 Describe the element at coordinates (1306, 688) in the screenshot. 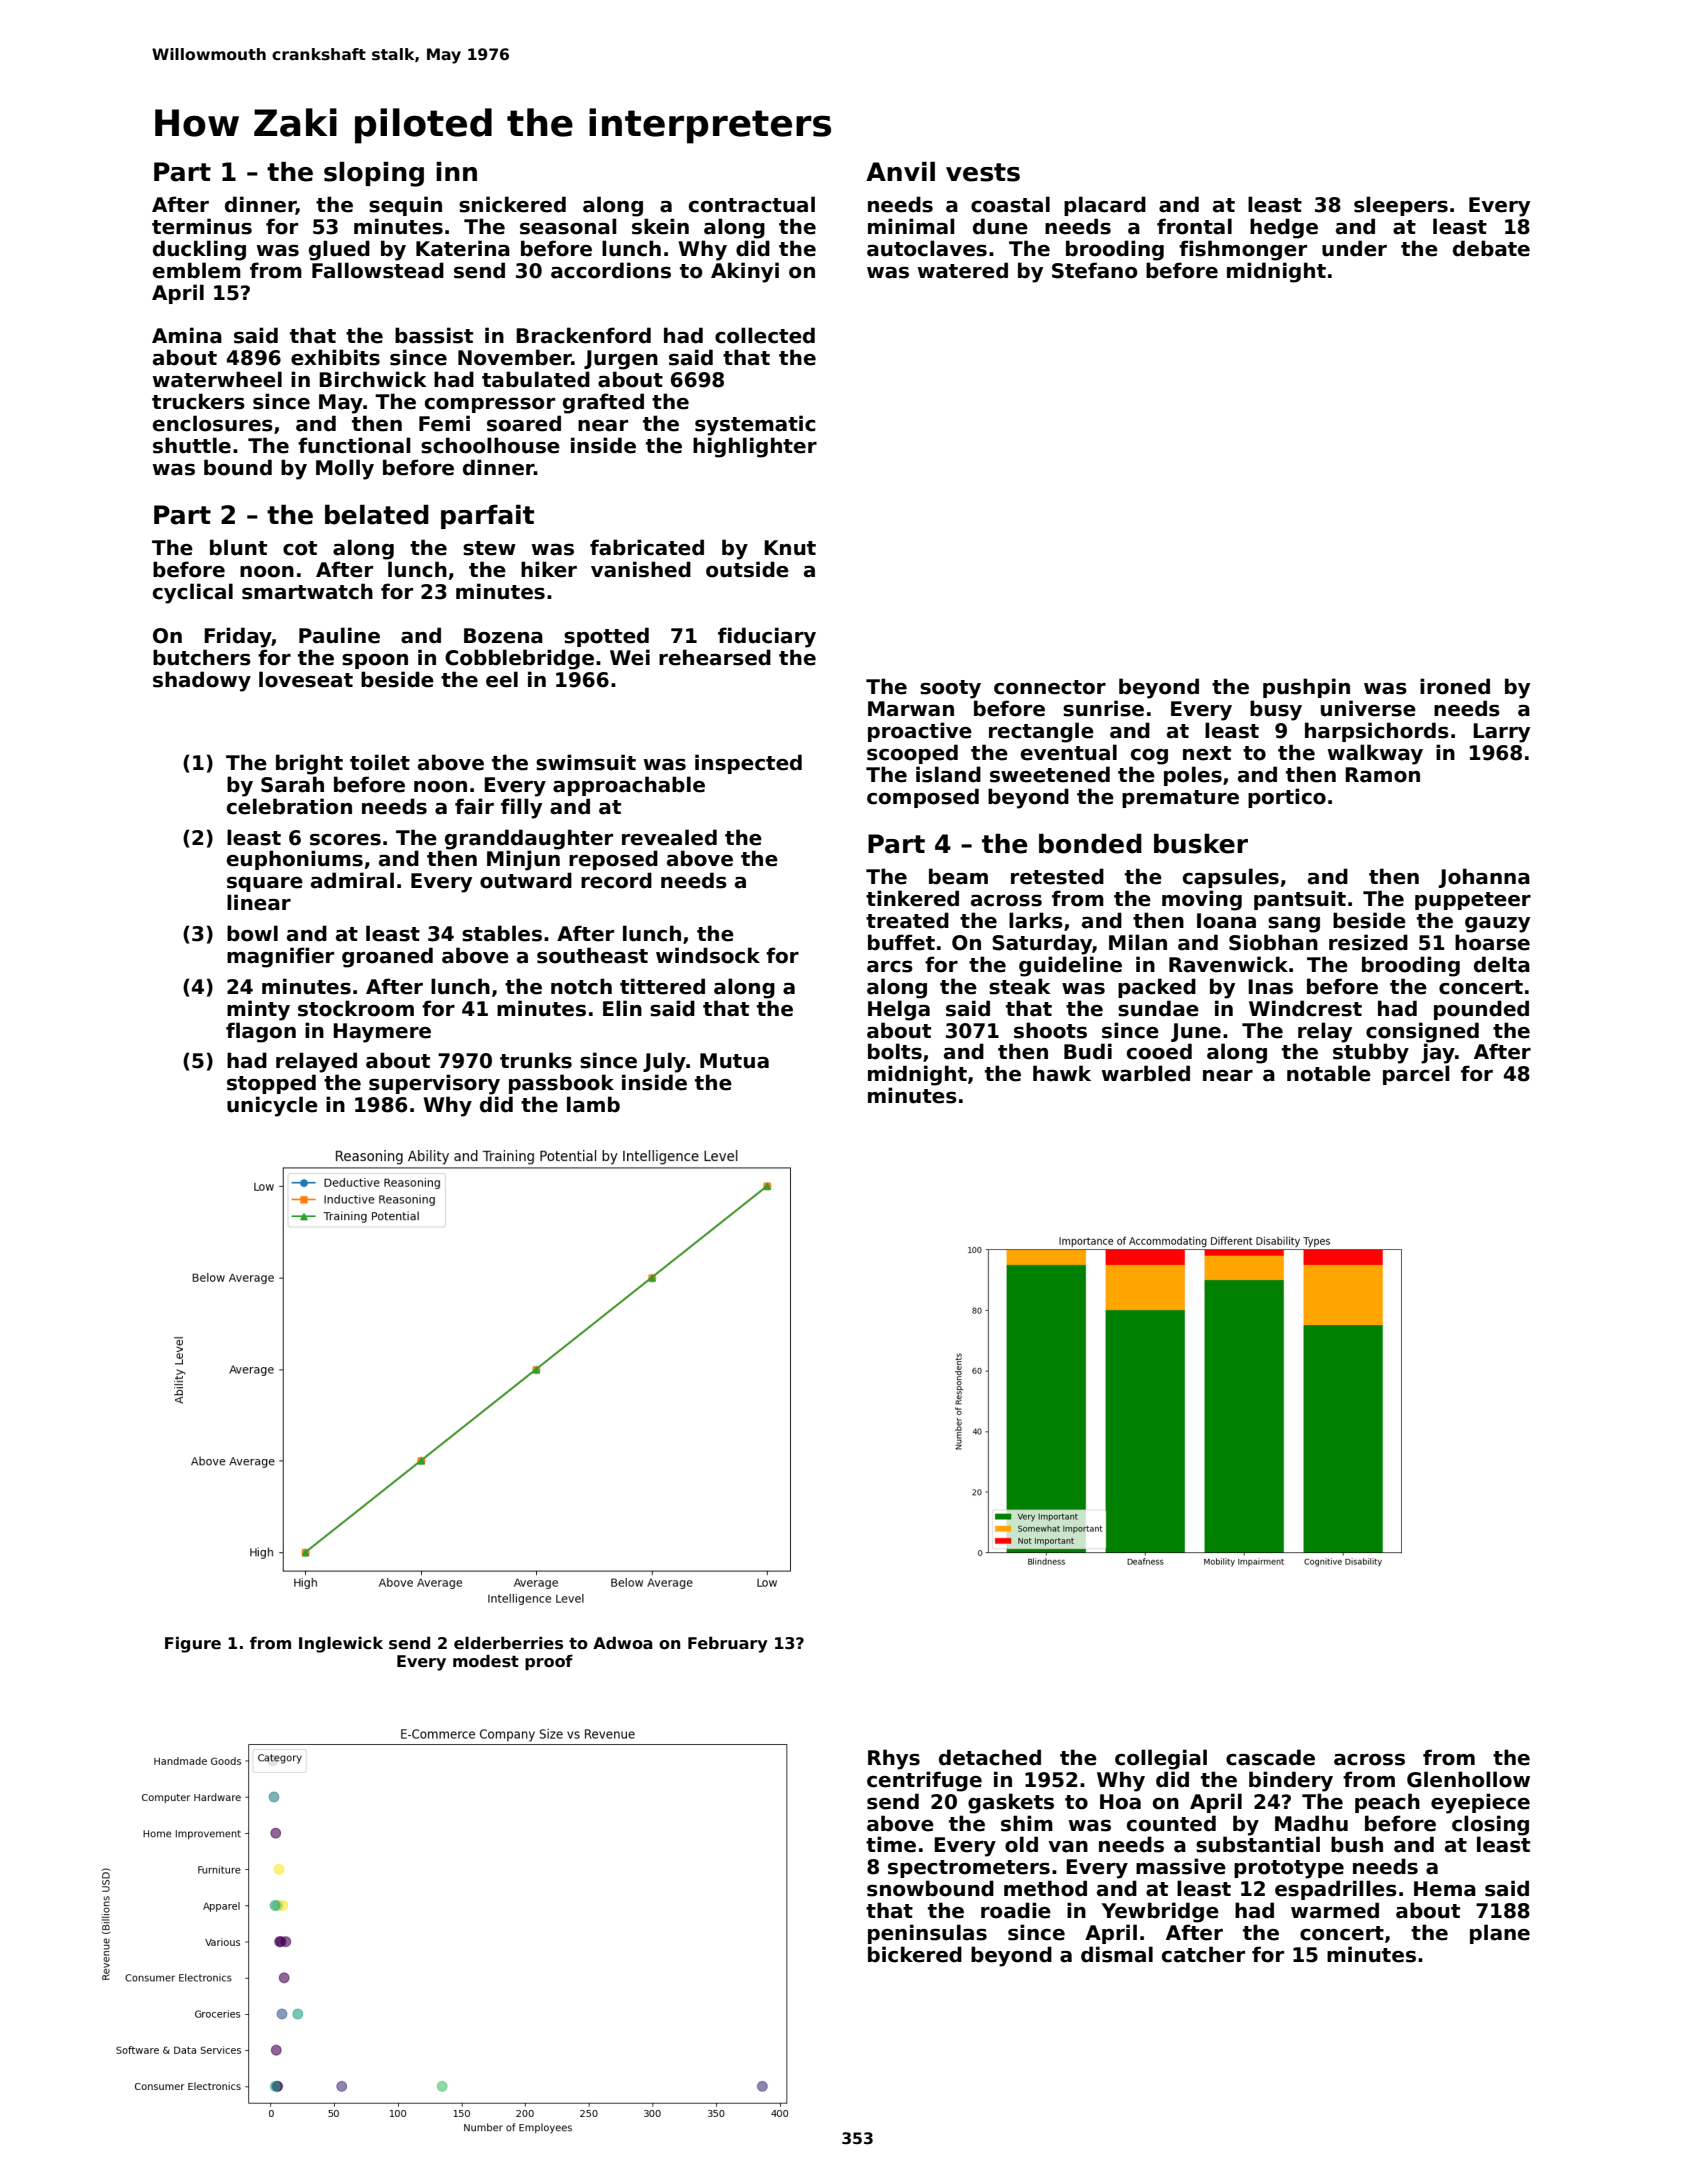

I see `pushpin` at that location.
